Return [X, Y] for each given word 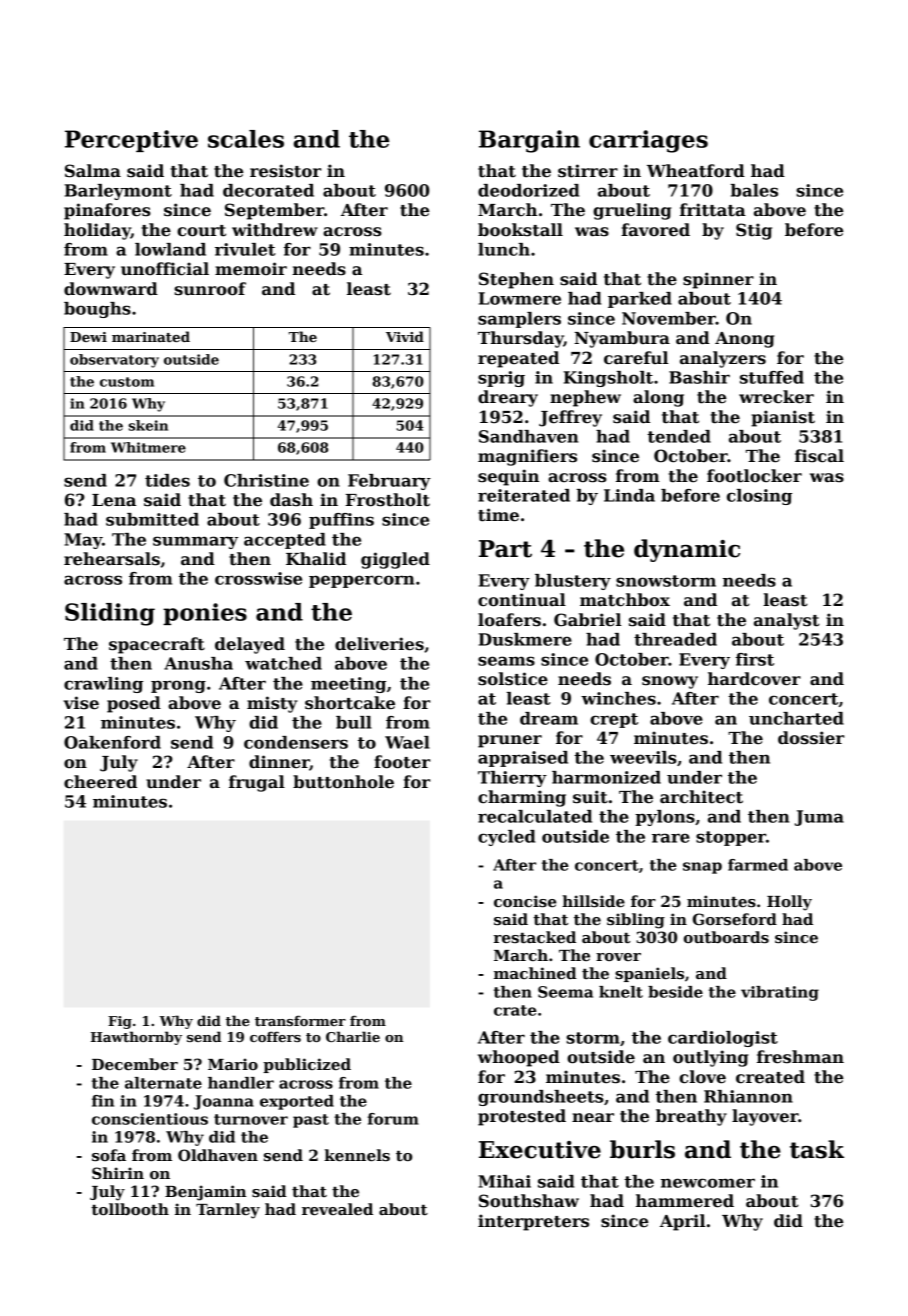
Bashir [699, 377]
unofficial [165, 269]
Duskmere [525, 639]
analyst [787, 621]
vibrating [780, 993]
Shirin [118, 1173]
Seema [565, 992]
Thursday [521, 339]
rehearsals [112, 559]
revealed [337, 1209]
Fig [120, 1022]
